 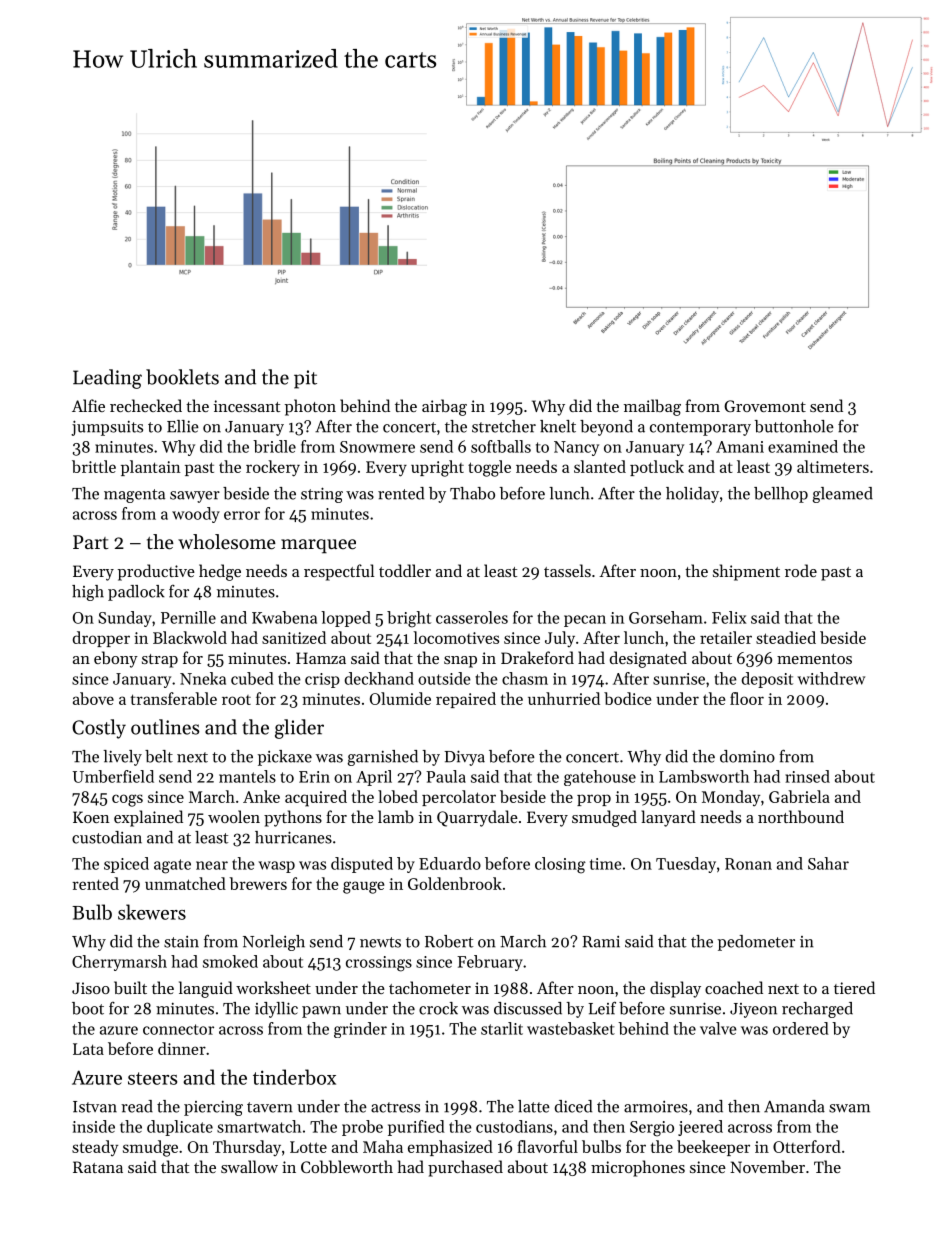 I want to click on dropper, so click(x=101, y=639).
